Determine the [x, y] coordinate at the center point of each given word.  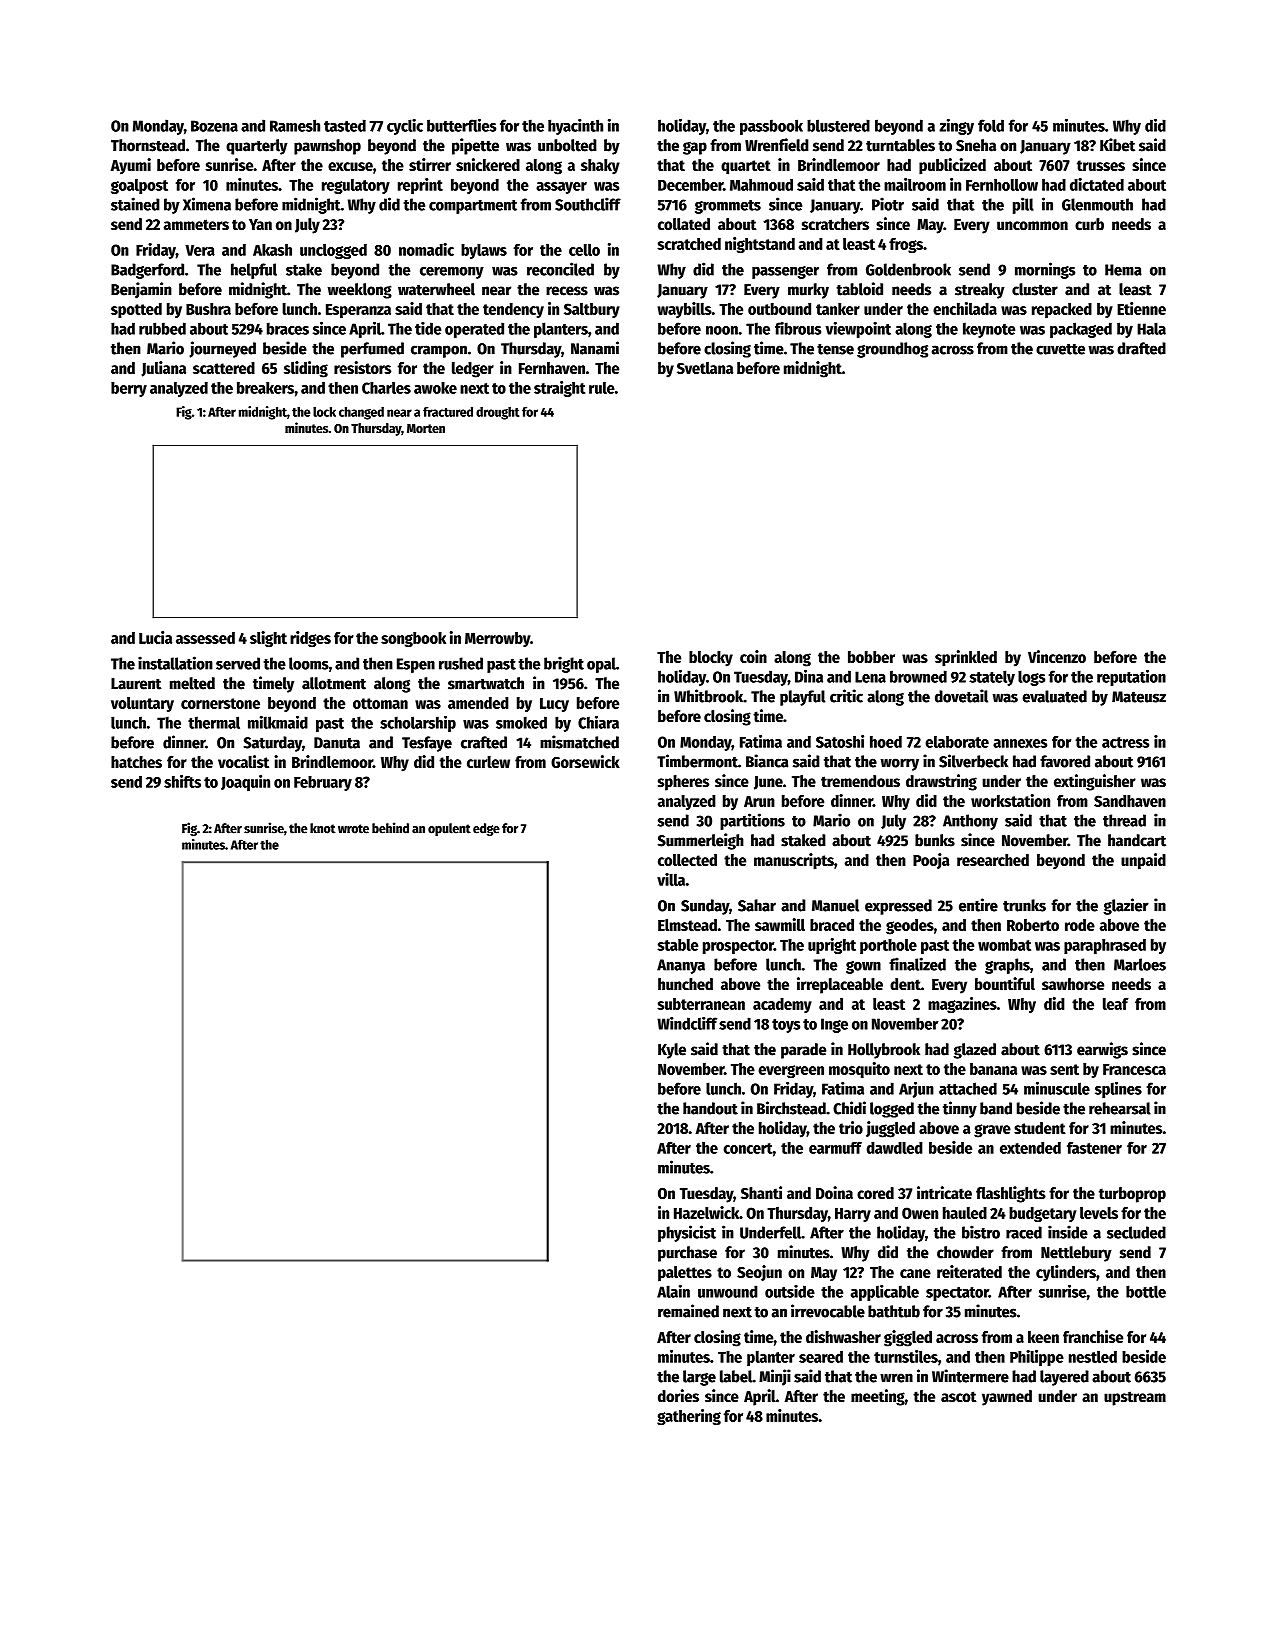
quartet [746, 167]
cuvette [1060, 349]
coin [753, 656]
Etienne [1141, 308]
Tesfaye [427, 744]
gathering [689, 1417]
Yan [260, 224]
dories [678, 1396]
